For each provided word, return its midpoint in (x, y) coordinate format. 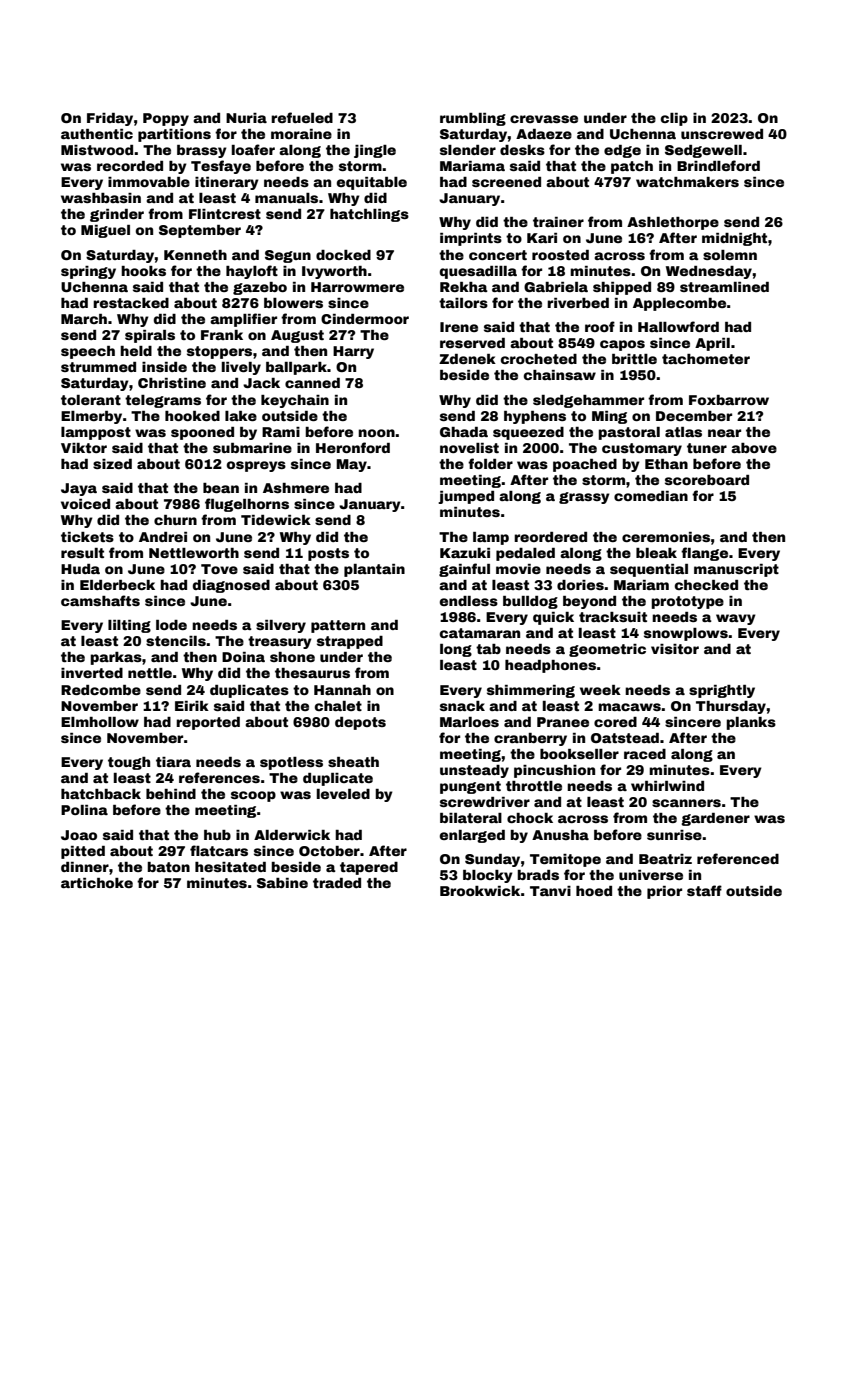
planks (751, 723)
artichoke (97, 883)
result (82, 553)
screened (506, 182)
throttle (534, 786)
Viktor (84, 448)
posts (328, 554)
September (200, 231)
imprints (471, 239)
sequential (649, 570)
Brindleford (718, 165)
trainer (558, 222)
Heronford (353, 447)
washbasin (101, 198)
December (694, 416)
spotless (291, 763)
